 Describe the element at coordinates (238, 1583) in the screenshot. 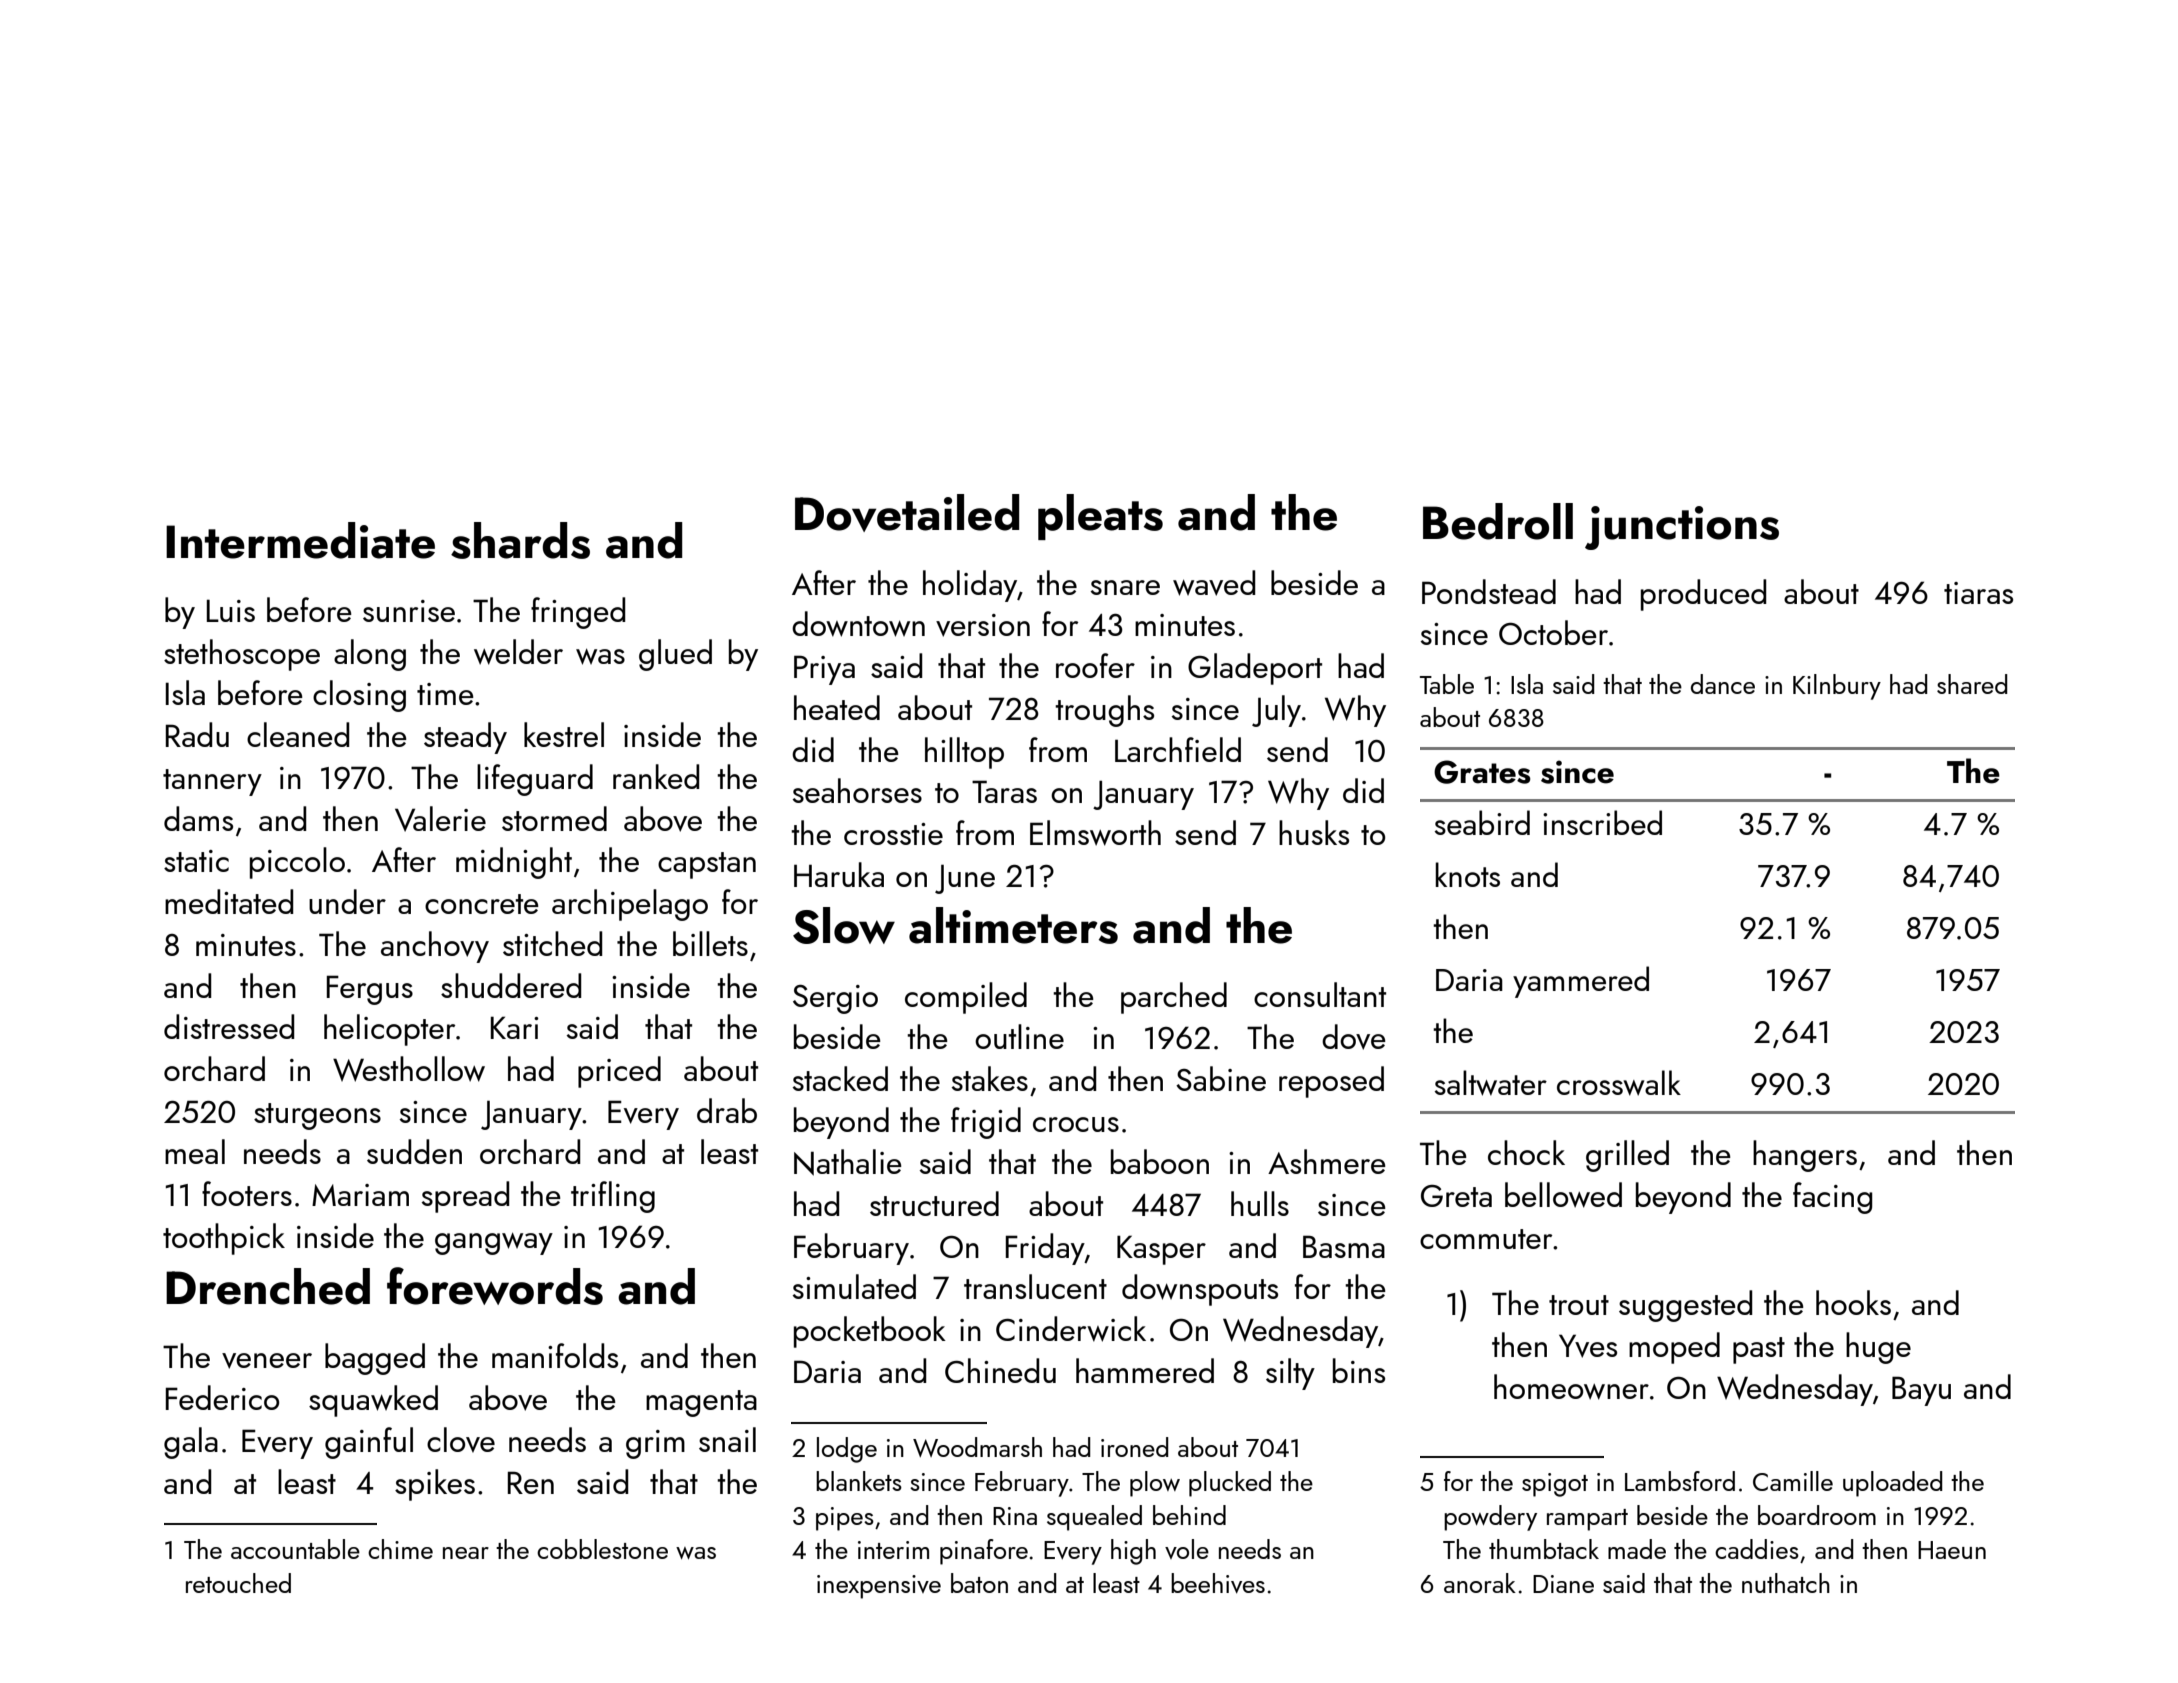

I see `retouched` at that location.
